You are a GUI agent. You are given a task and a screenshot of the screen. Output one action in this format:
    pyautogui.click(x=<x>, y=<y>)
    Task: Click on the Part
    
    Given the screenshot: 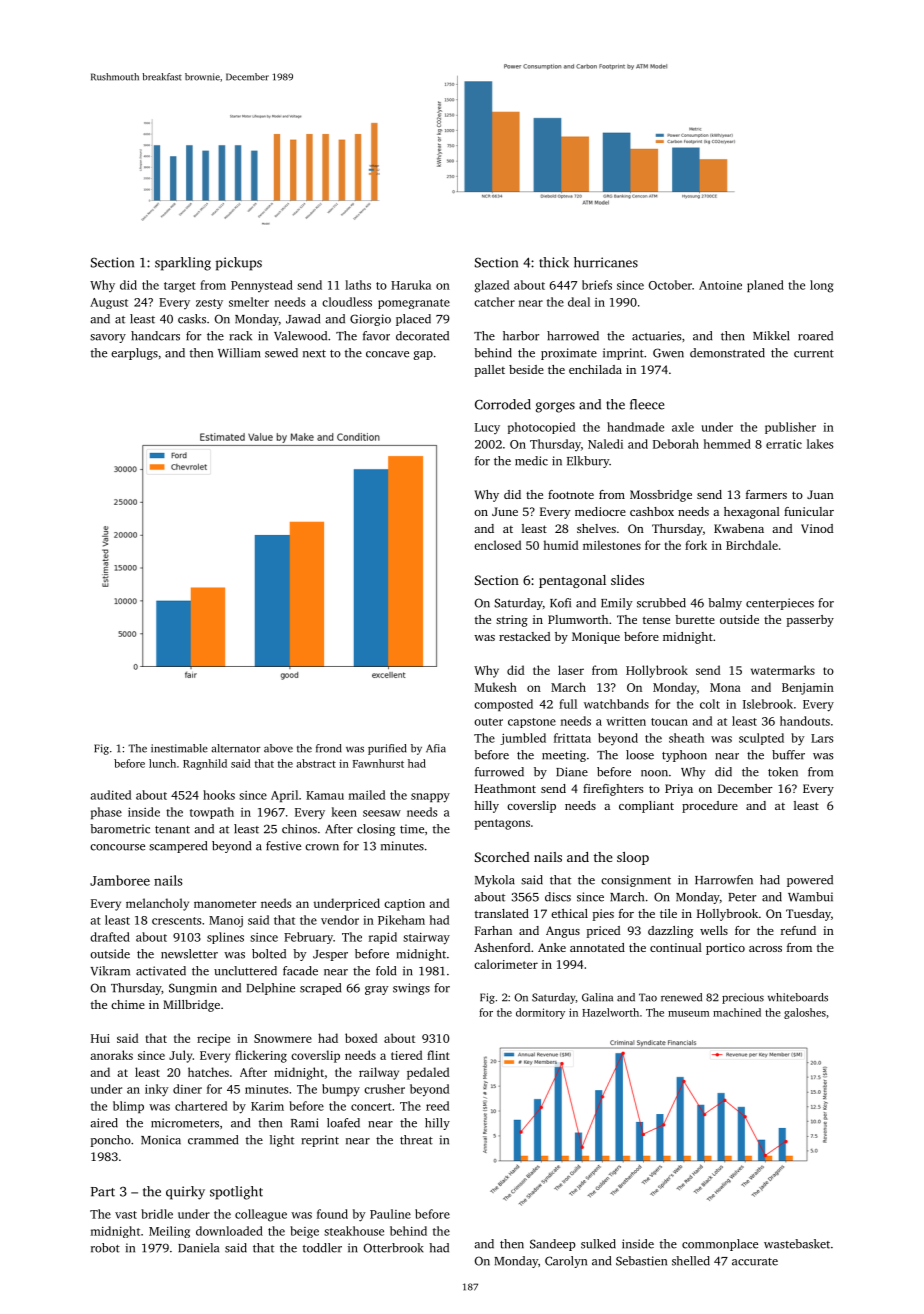 What is the action you would take?
    pyautogui.click(x=103, y=1192)
